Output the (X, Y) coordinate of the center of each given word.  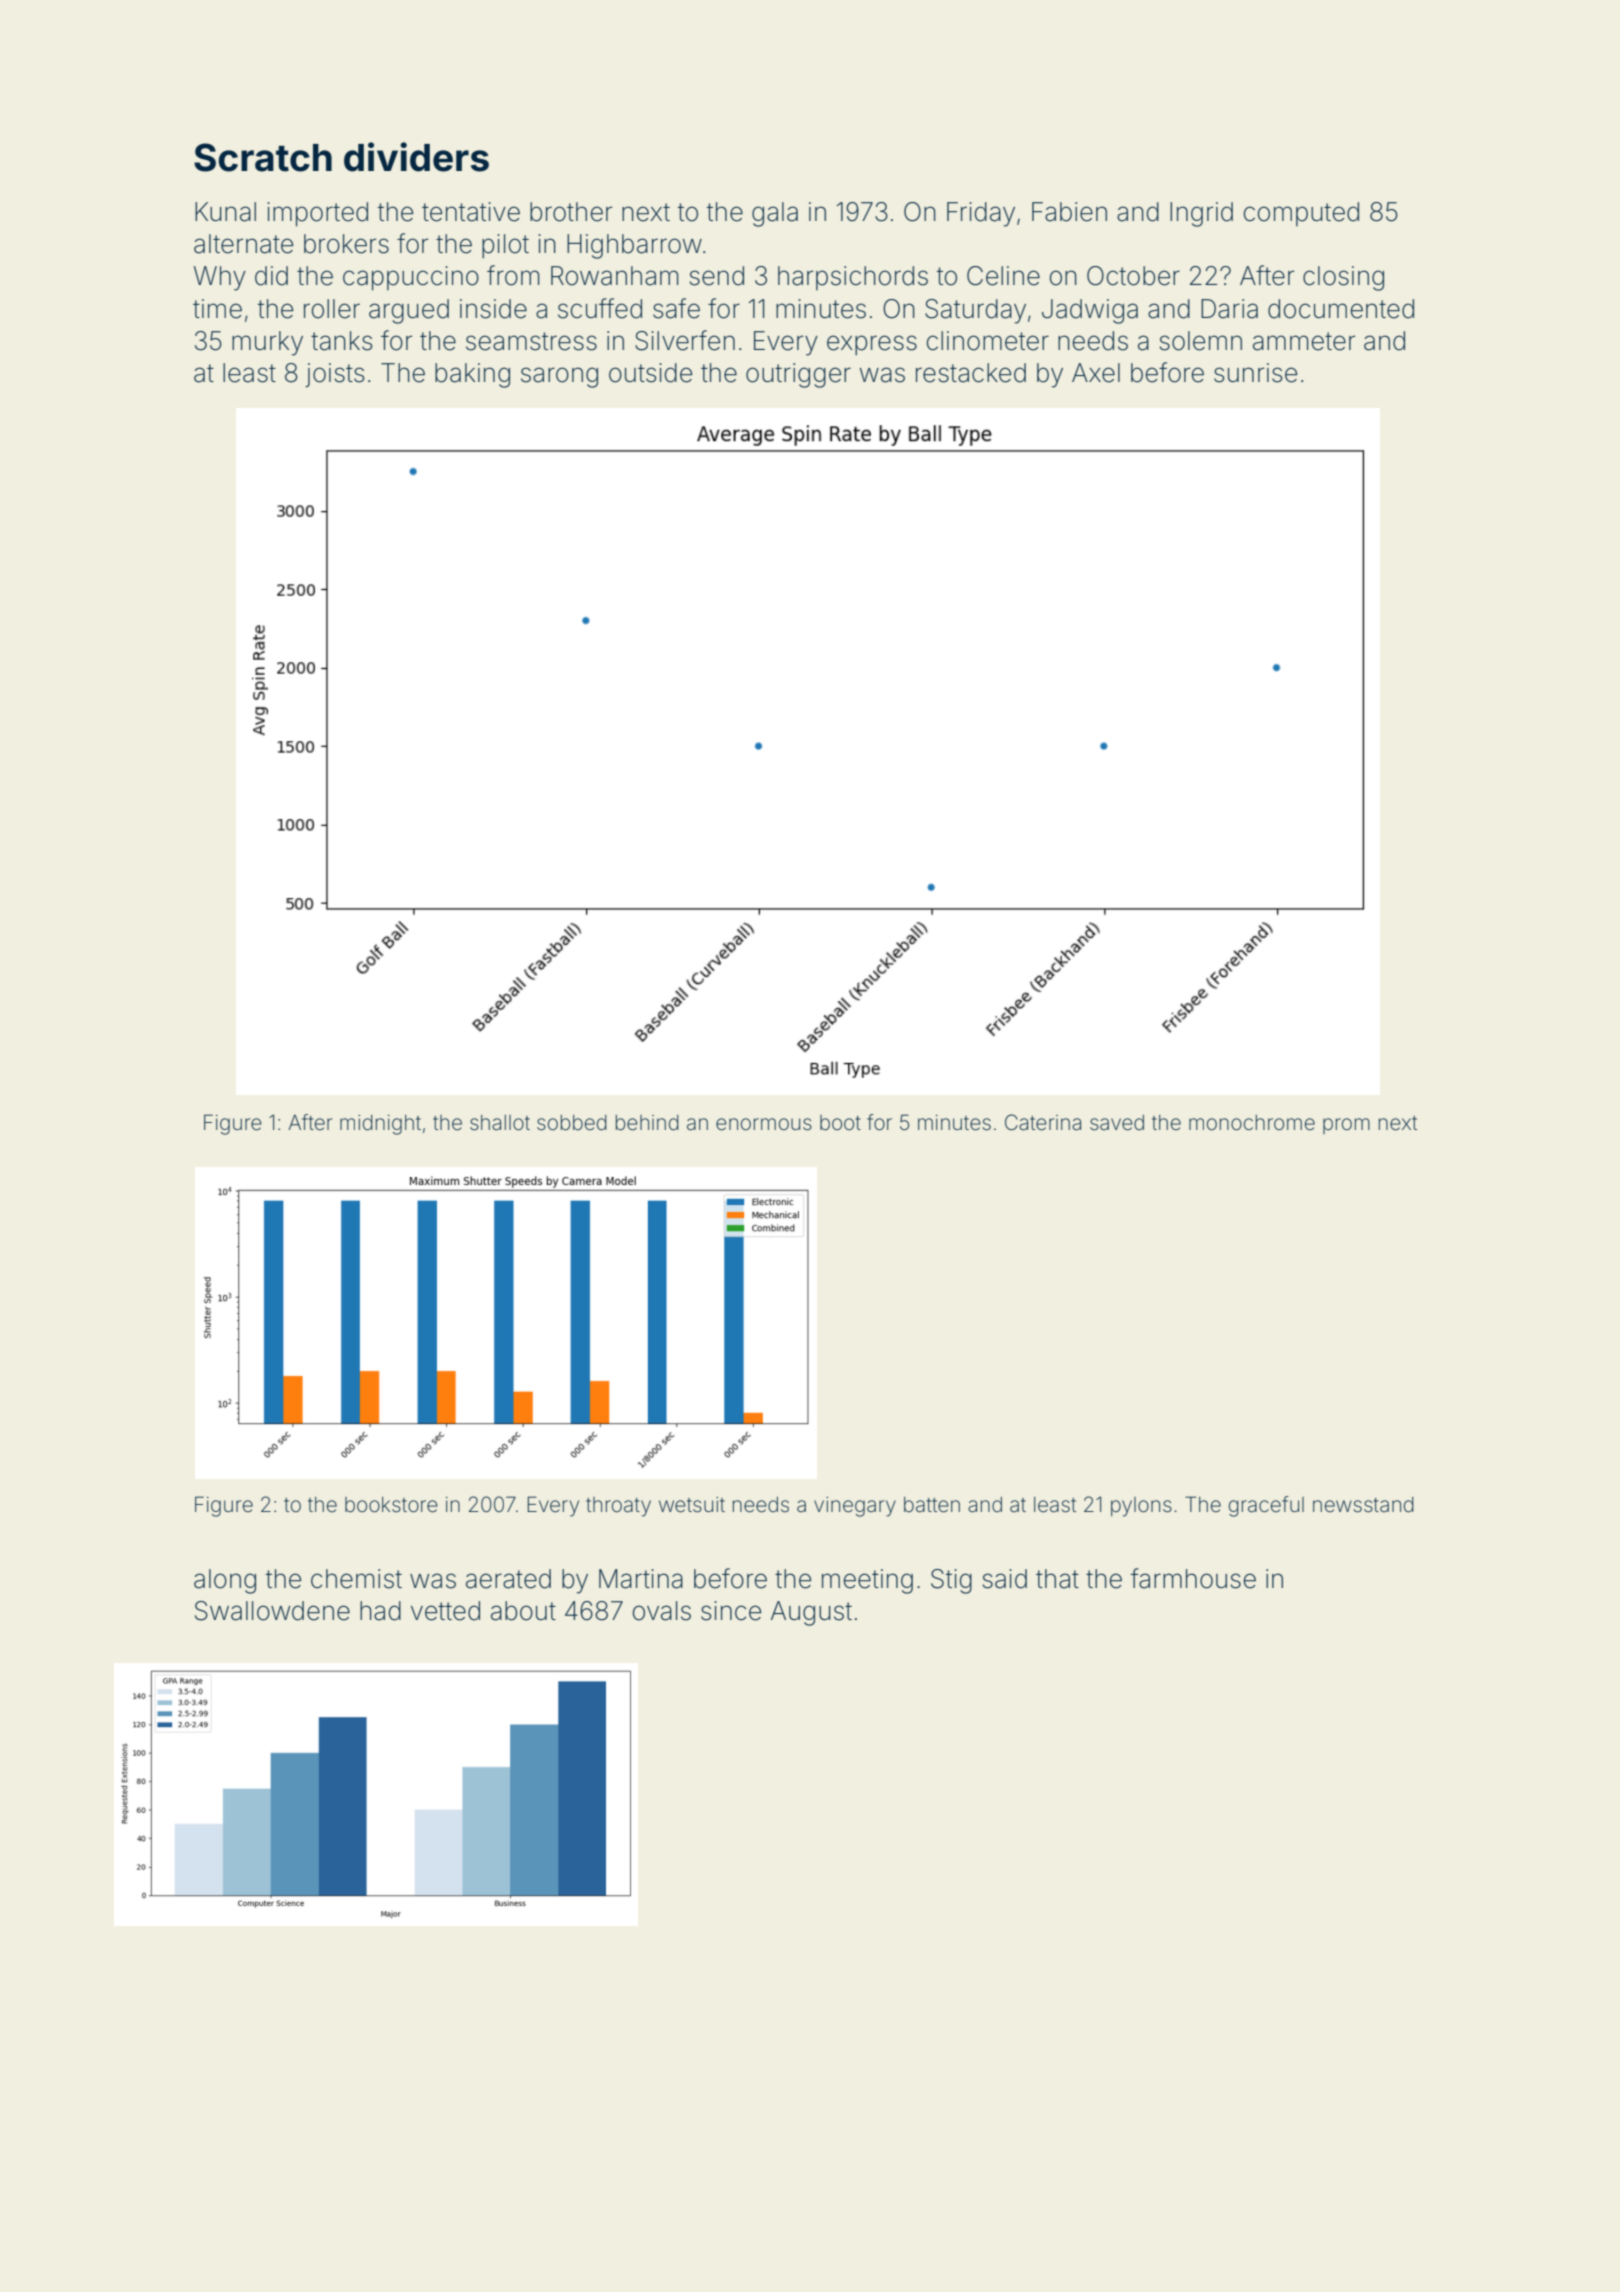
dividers (416, 157)
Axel (1096, 373)
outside (650, 373)
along (225, 1581)
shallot (500, 1122)
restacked (971, 373)
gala (775, 214)
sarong (559, 377)
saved (1117, 1123)
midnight (380, 1125)
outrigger (798, 375)
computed (1301, 214)
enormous (764, 1124)
